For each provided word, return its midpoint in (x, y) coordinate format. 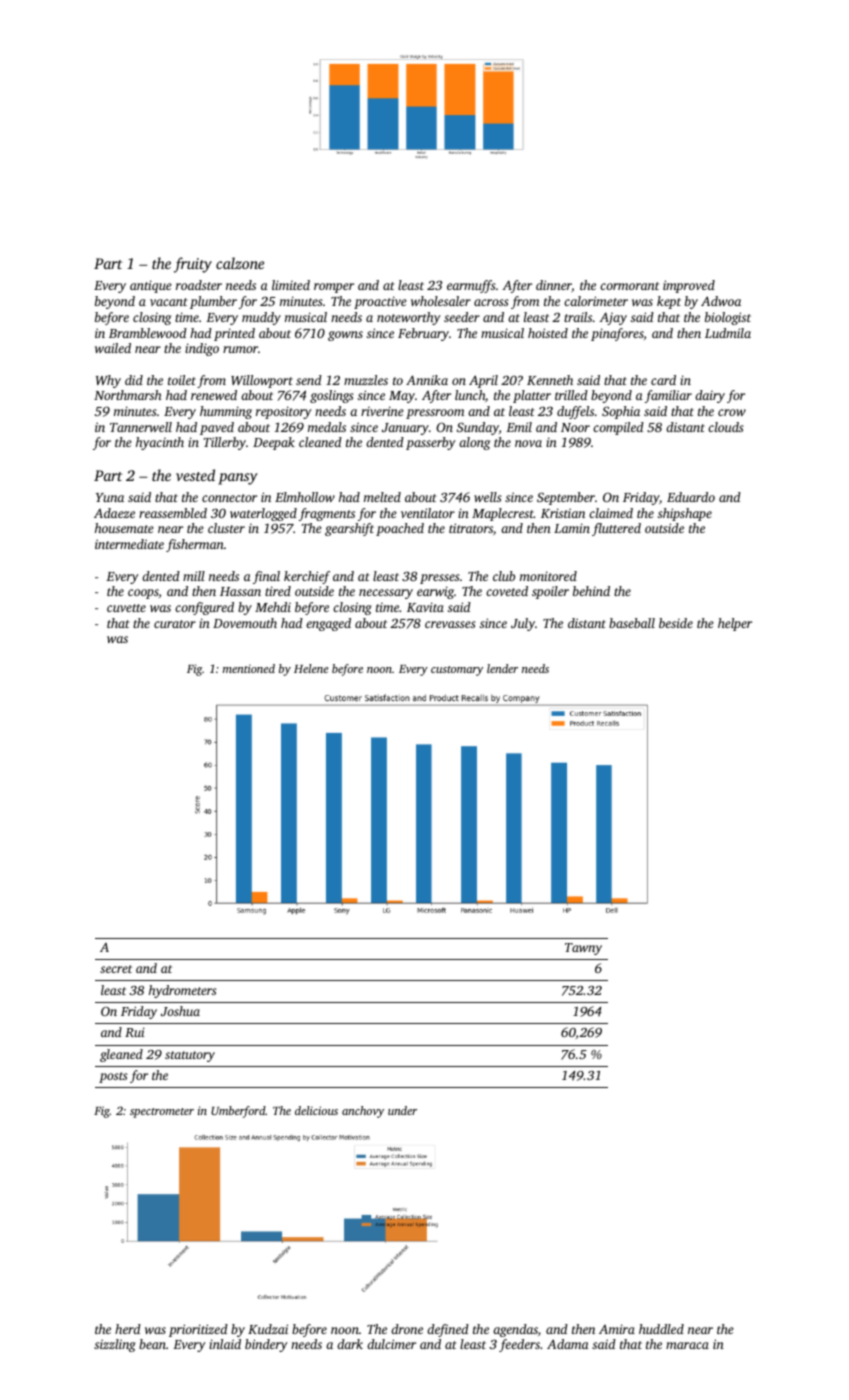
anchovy (363, 1112)
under (402, 1110)
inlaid (225, 1344)
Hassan (240, 591)
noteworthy (408, 318)
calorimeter (596, 301)
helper (735, 624)
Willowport (262, 381)
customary (457, 671)
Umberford (238, 1112)
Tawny (583, 949)
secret (116, 969)
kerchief (307, 577)
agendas (515, 1330)
